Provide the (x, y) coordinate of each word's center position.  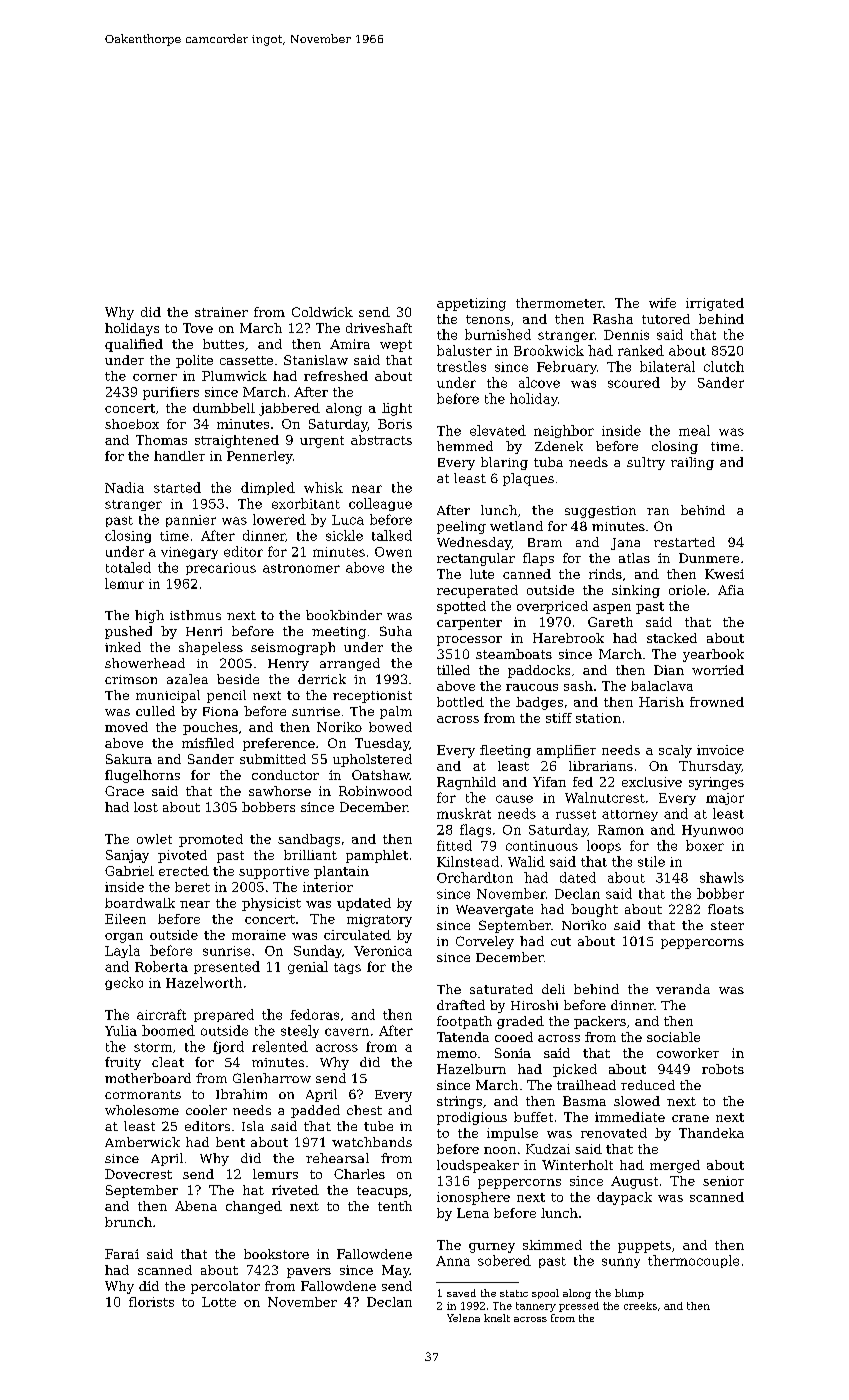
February (567, 367)
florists (151, 1302)
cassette (246, 360)
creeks (640, 1306)
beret (192, 887)
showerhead (145, 663)
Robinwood (375, 791)
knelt (497, 1318)
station (598, 718)
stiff (559, 718)
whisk (323, 487)
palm (396, 712)
